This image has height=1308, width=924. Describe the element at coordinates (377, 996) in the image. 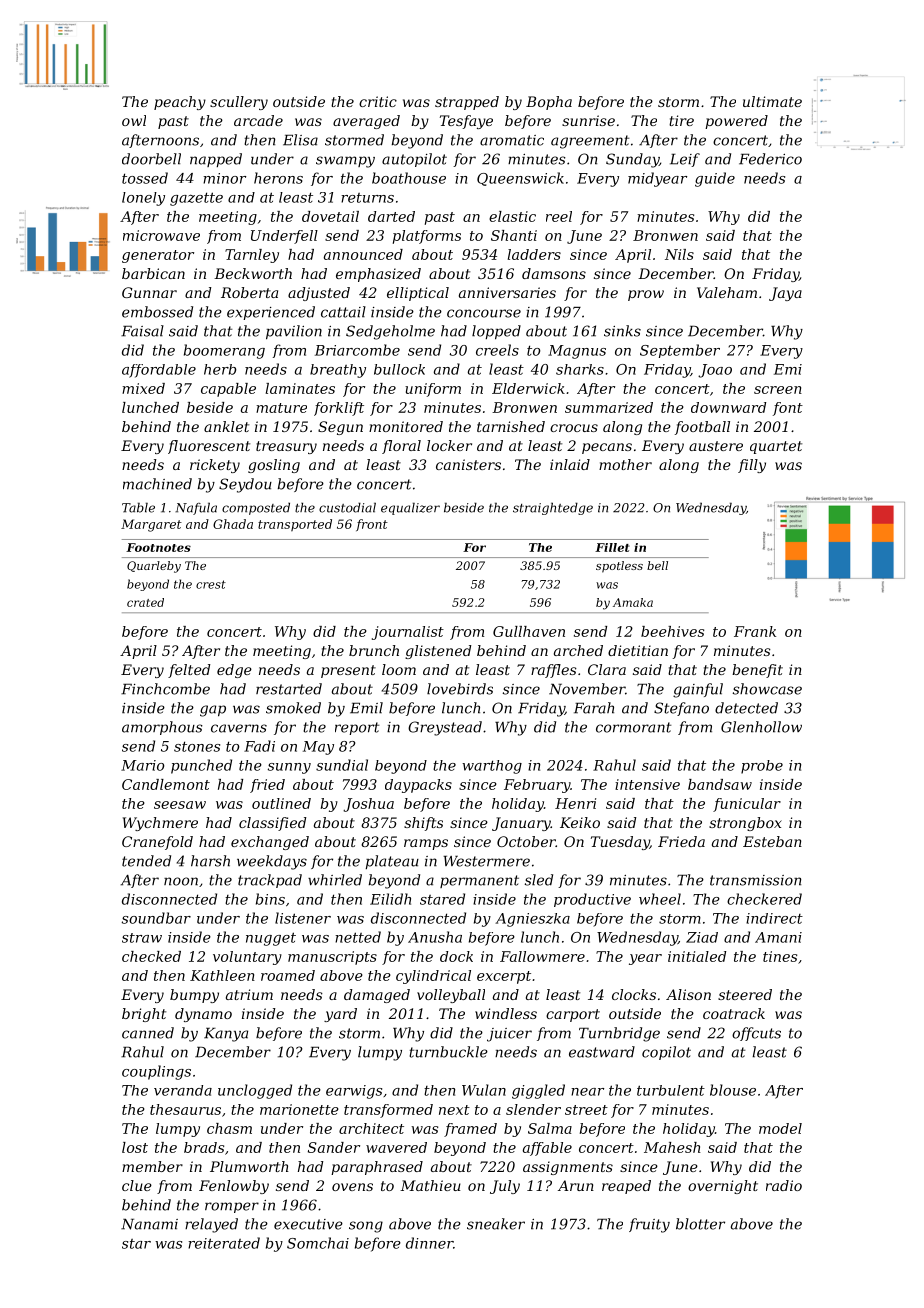

I see `damaged` at that location.
